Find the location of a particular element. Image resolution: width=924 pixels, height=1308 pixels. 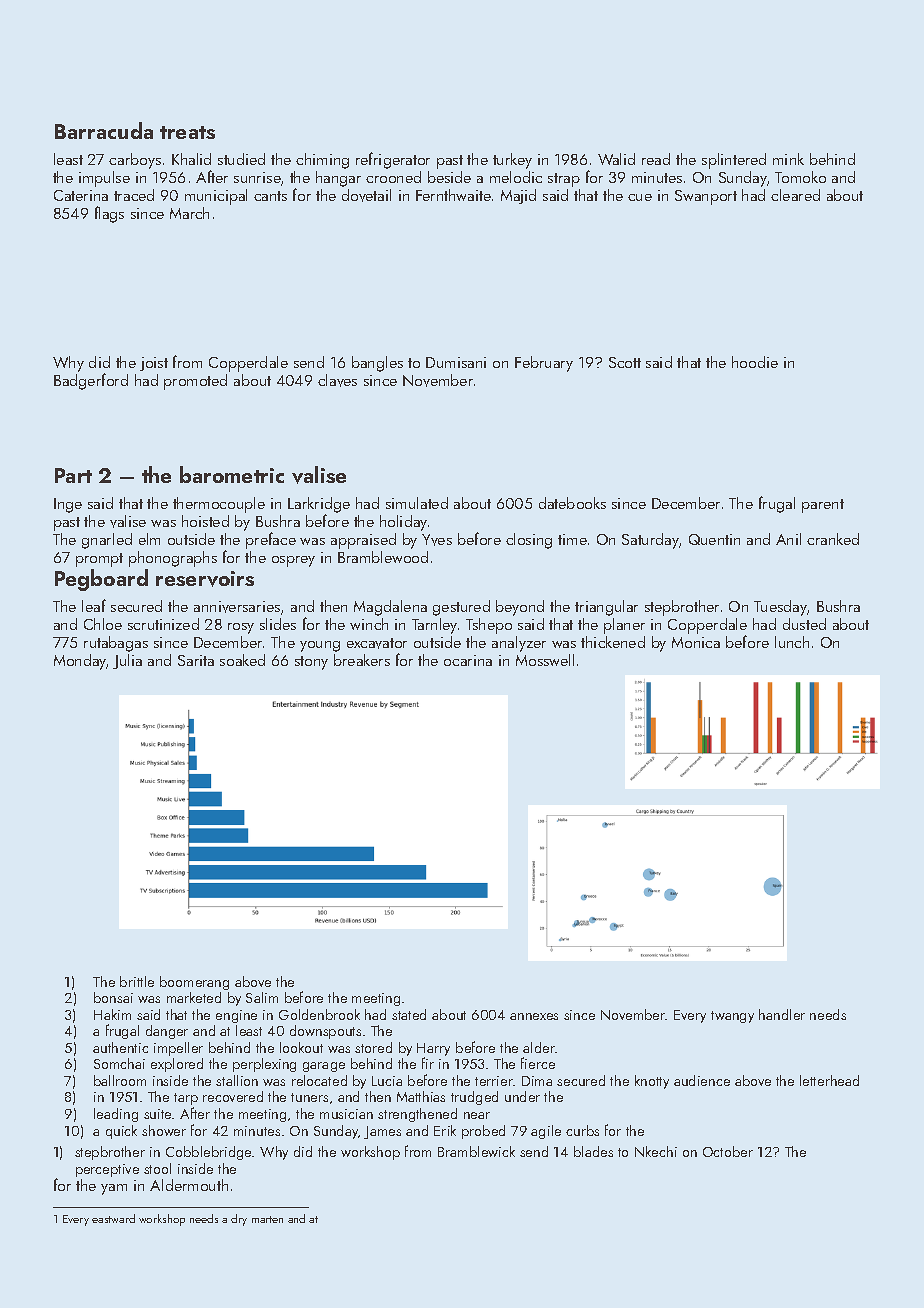

refrigerator is located at coordinates (393, 160).
